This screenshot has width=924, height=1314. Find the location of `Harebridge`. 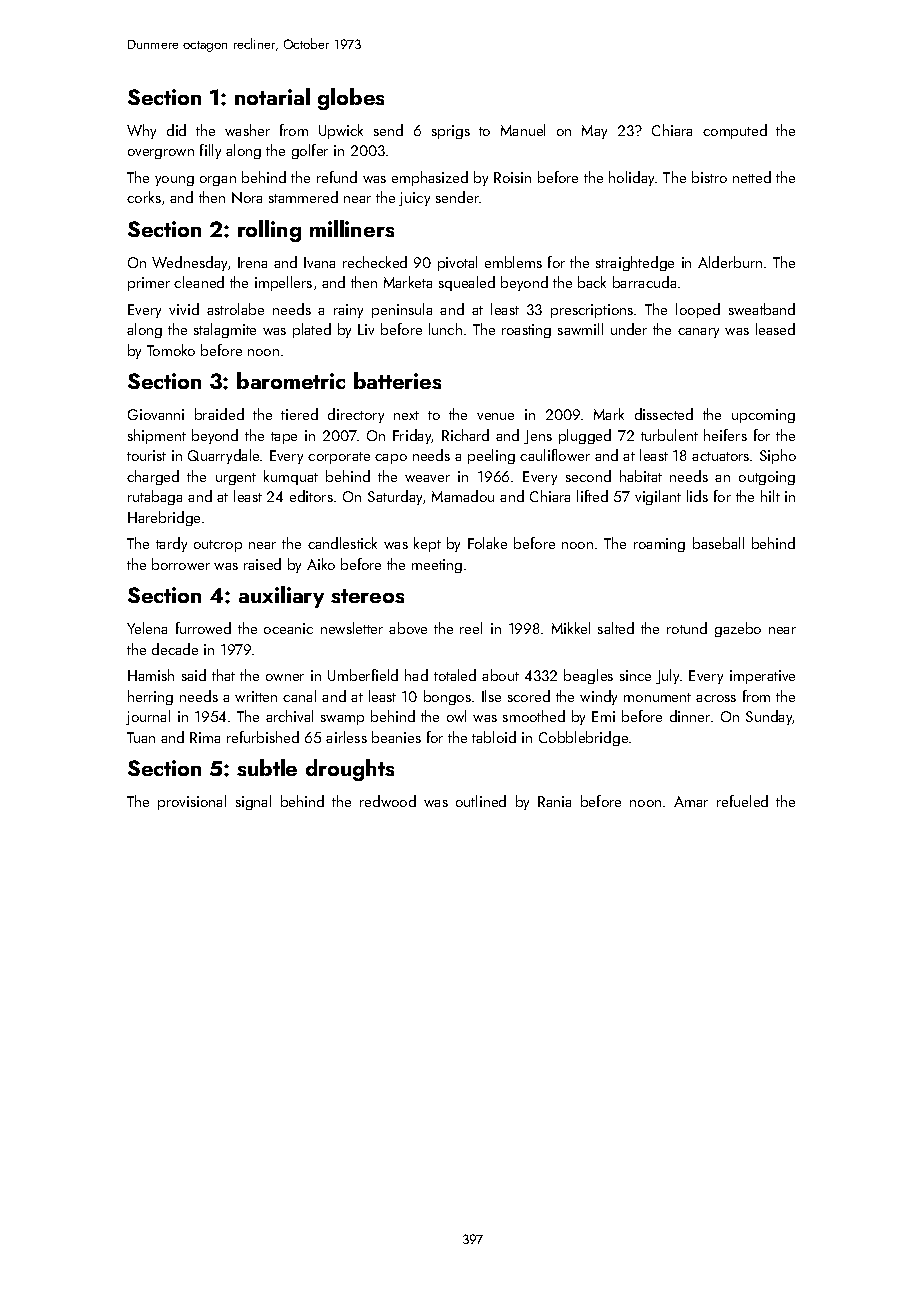

Harebridge is located at coordinates (164, 518).
